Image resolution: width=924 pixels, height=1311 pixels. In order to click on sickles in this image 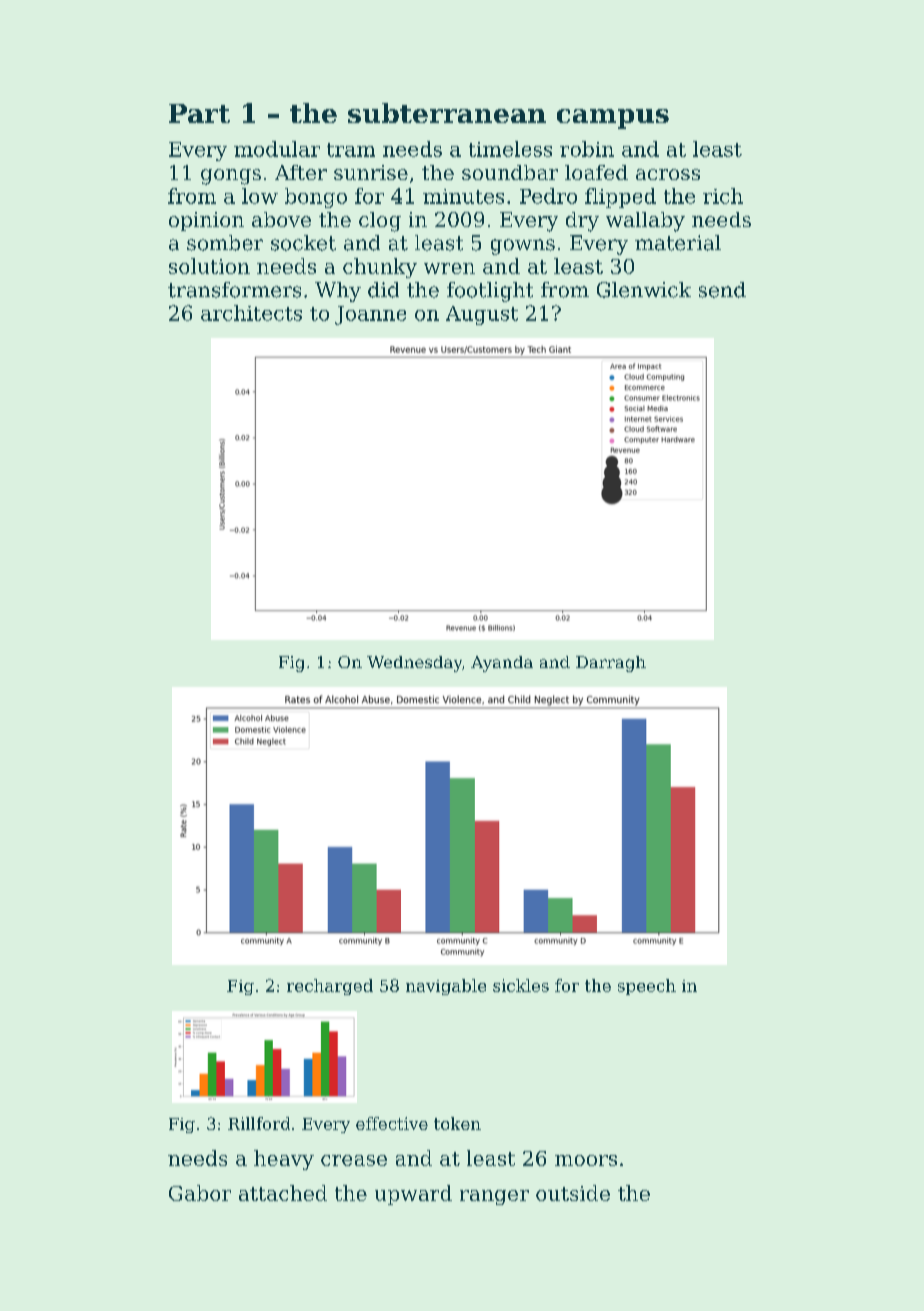, I will do `click(521, 985)`.
